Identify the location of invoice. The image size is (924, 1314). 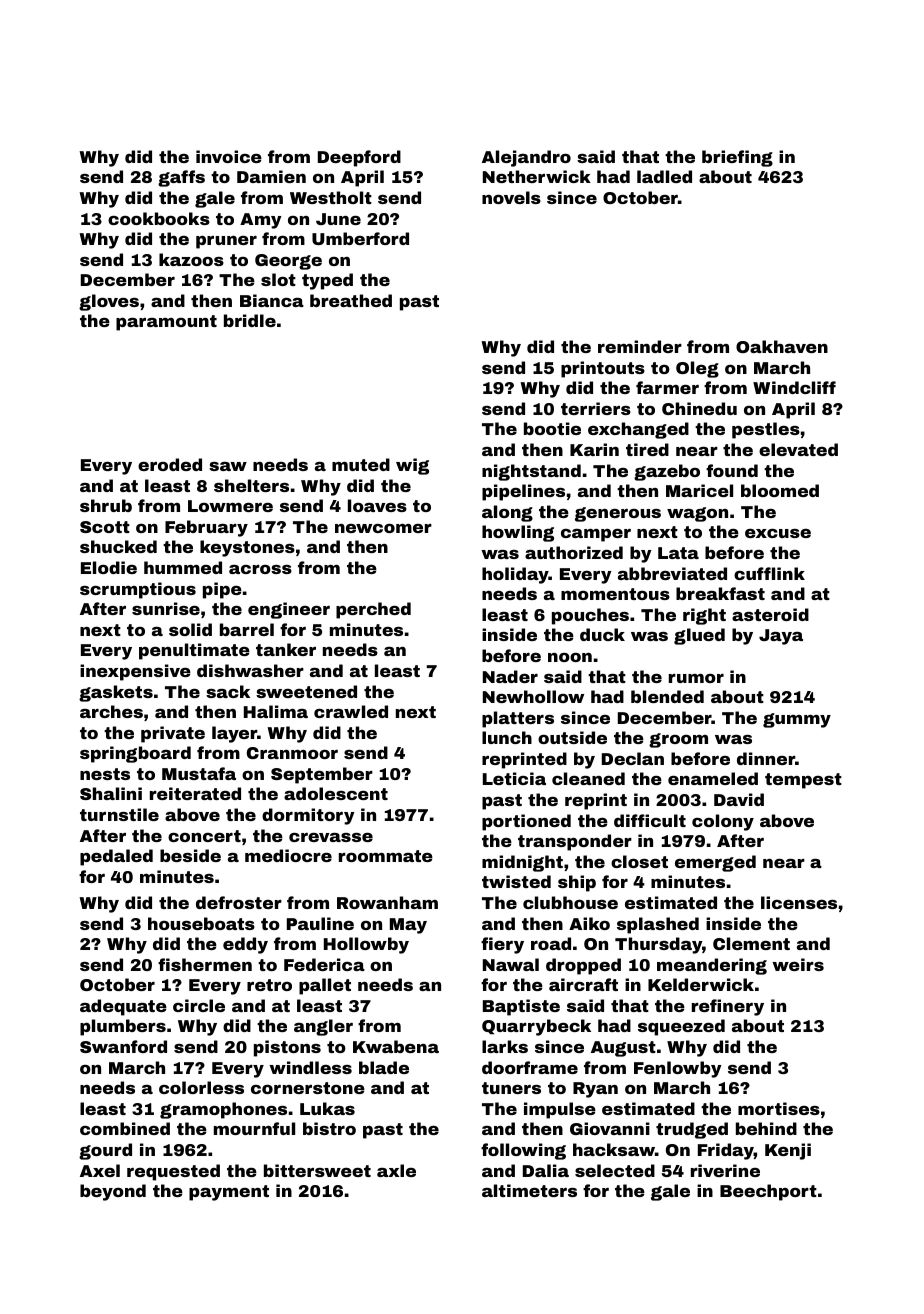
(229, 156).
